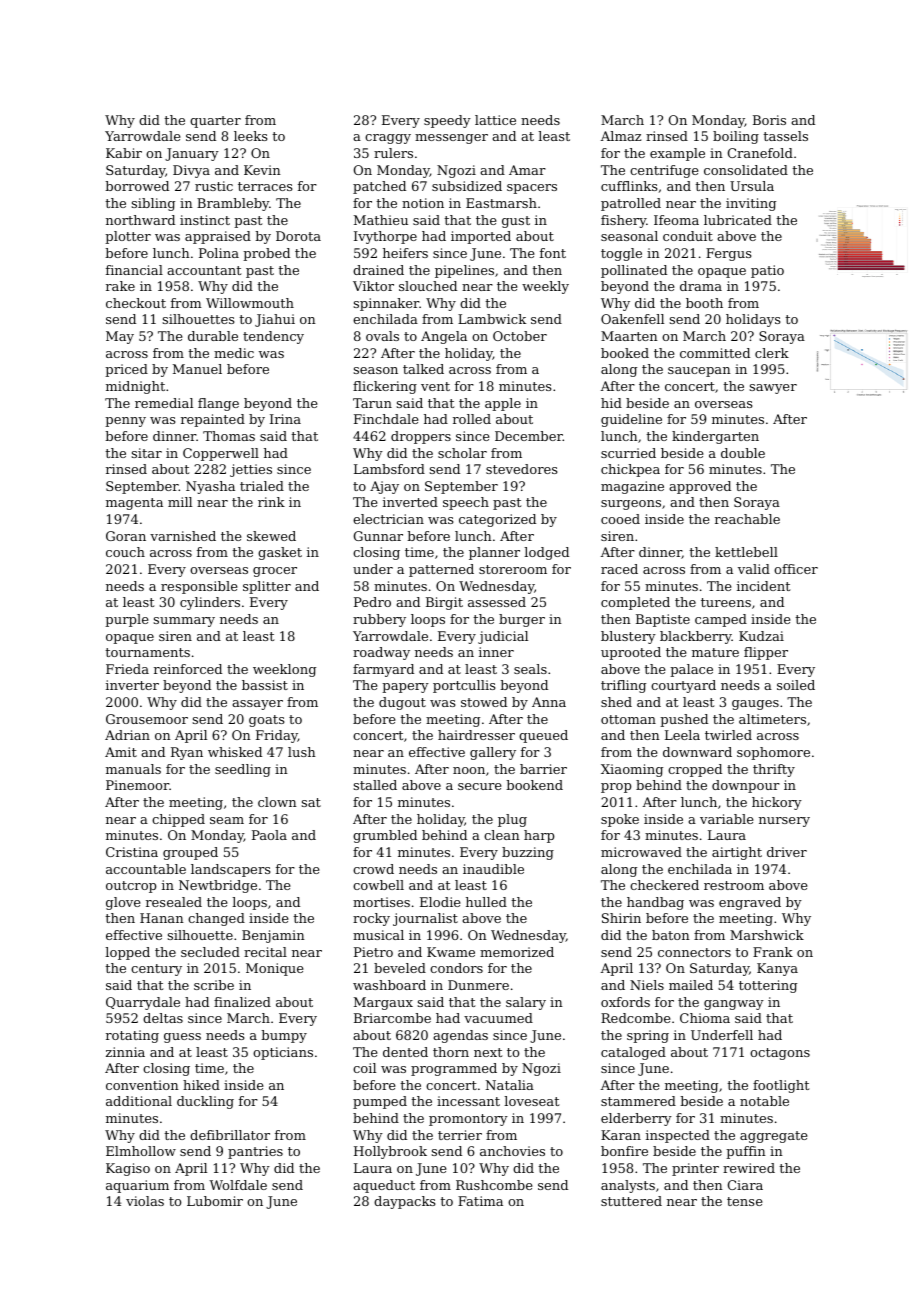 Image resolution: width=924 pixels, height=1308 pixels. Describe the element at coordinates (215, 122) in the screenshot. I see `quarter` at that location.
